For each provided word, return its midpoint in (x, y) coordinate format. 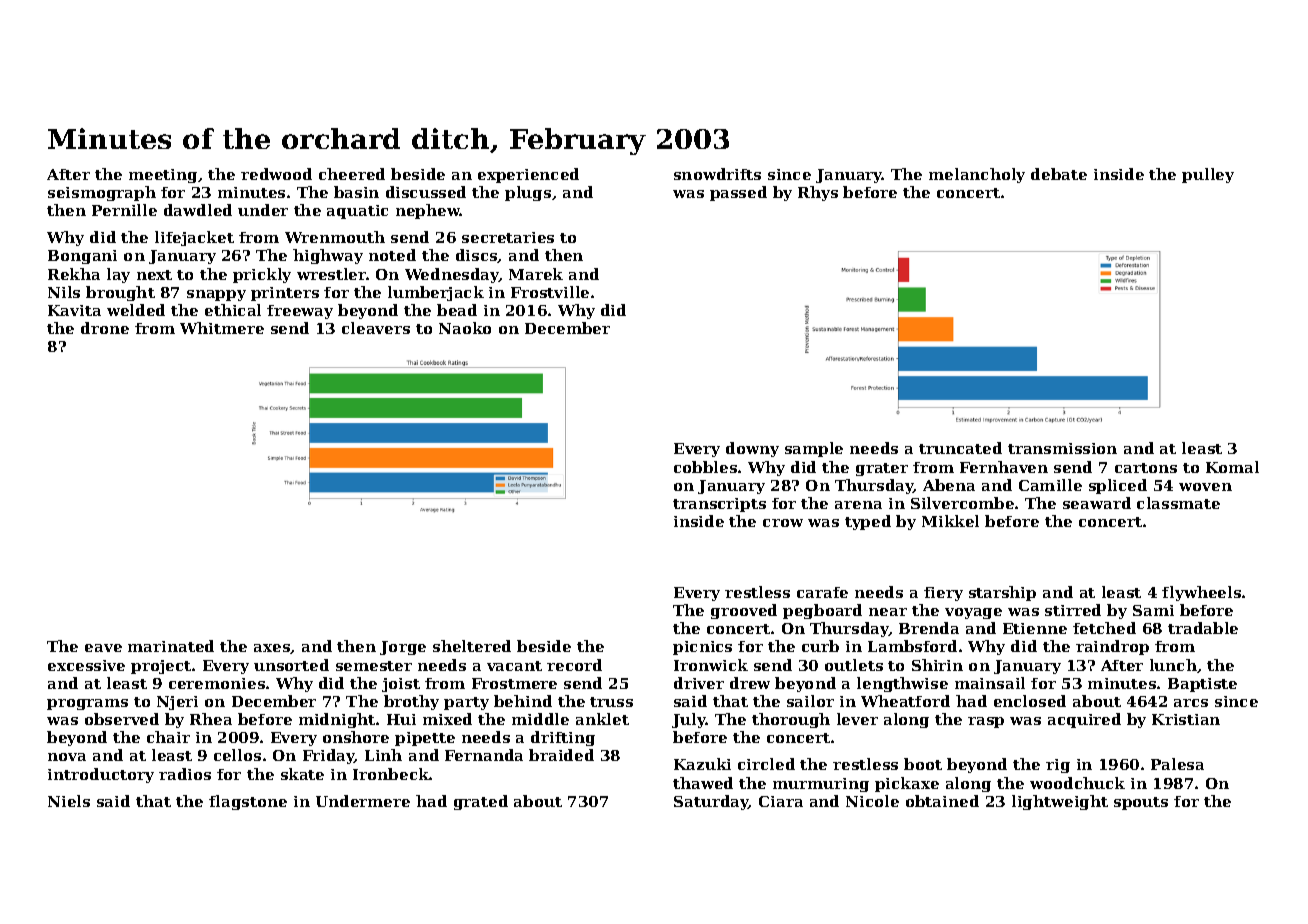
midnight (337, 720)
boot (923, 764)
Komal (1232, 467)
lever (857, 719)
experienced (528, 175)
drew (750, 683)
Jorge (403, 648)
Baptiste (1202, 685)
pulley (1208, 175)
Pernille (124, 210)
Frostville (550, 292)
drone (105, 328)
